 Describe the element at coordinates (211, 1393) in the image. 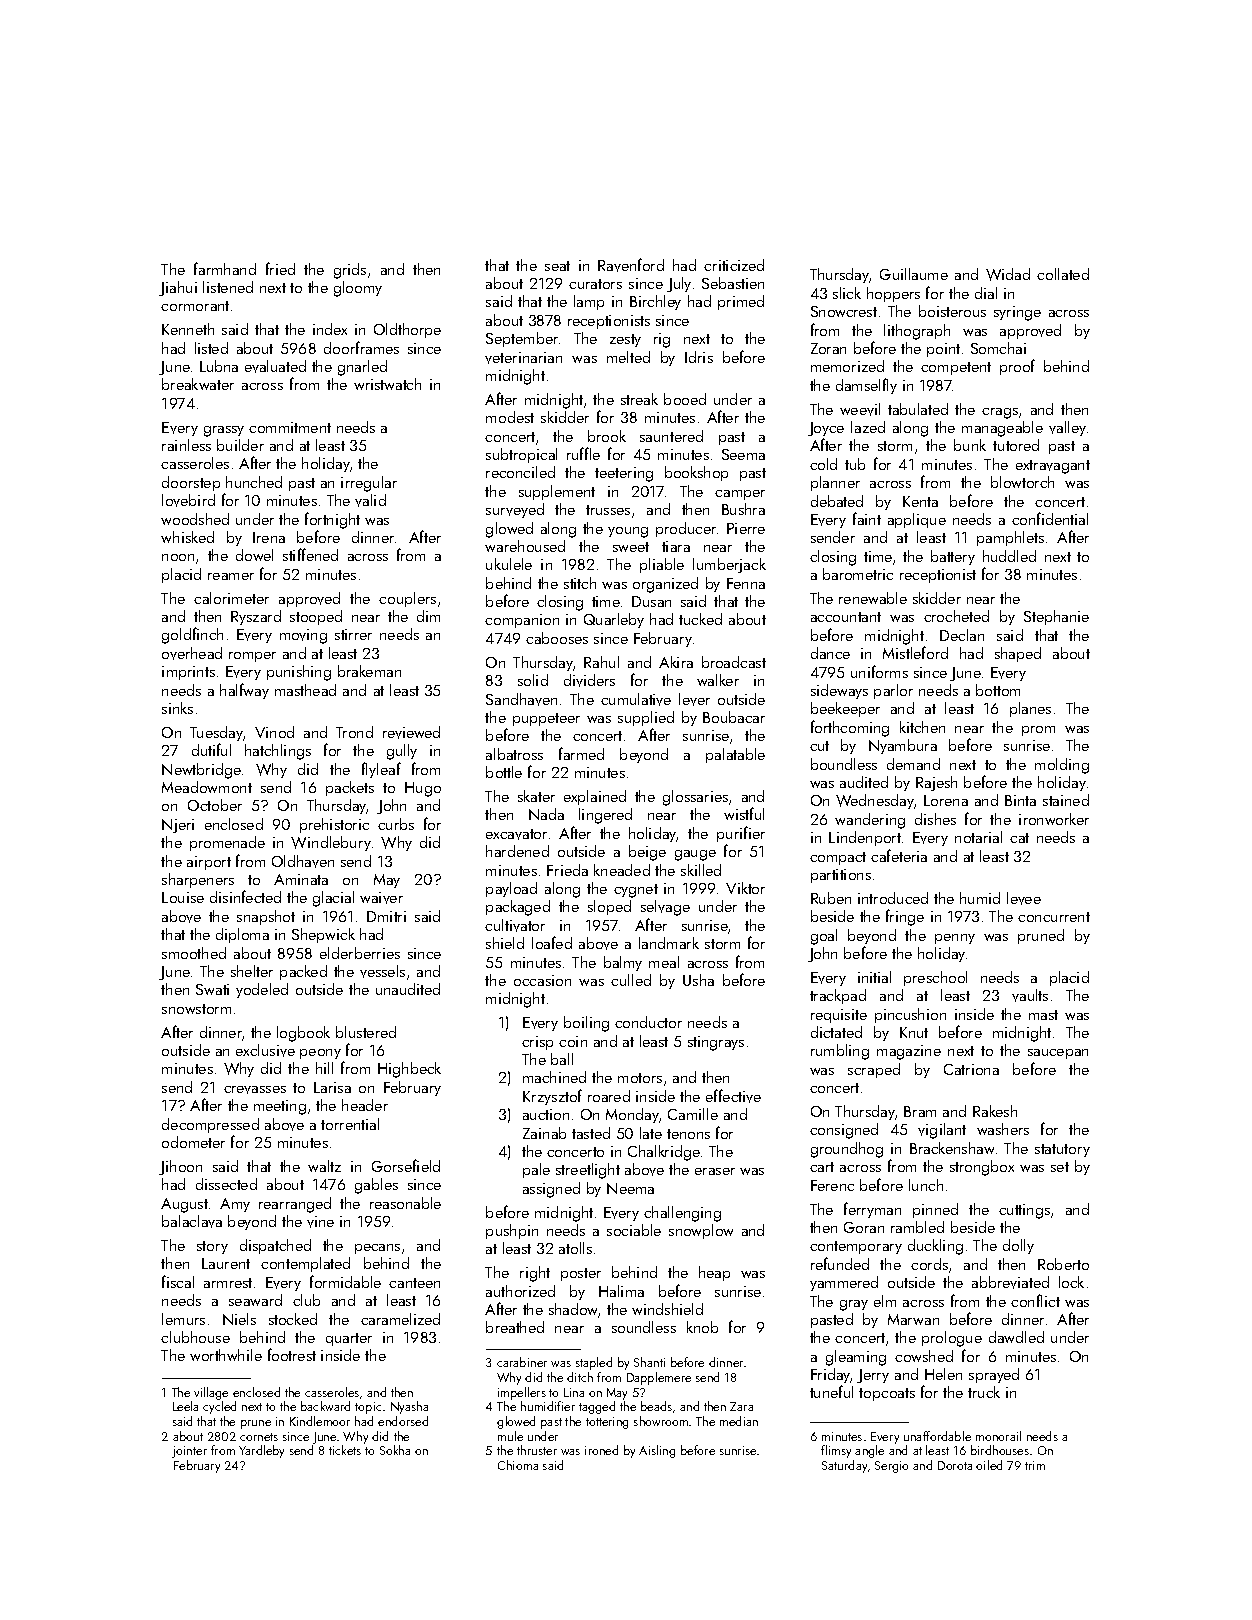

I see `village` at that location.
